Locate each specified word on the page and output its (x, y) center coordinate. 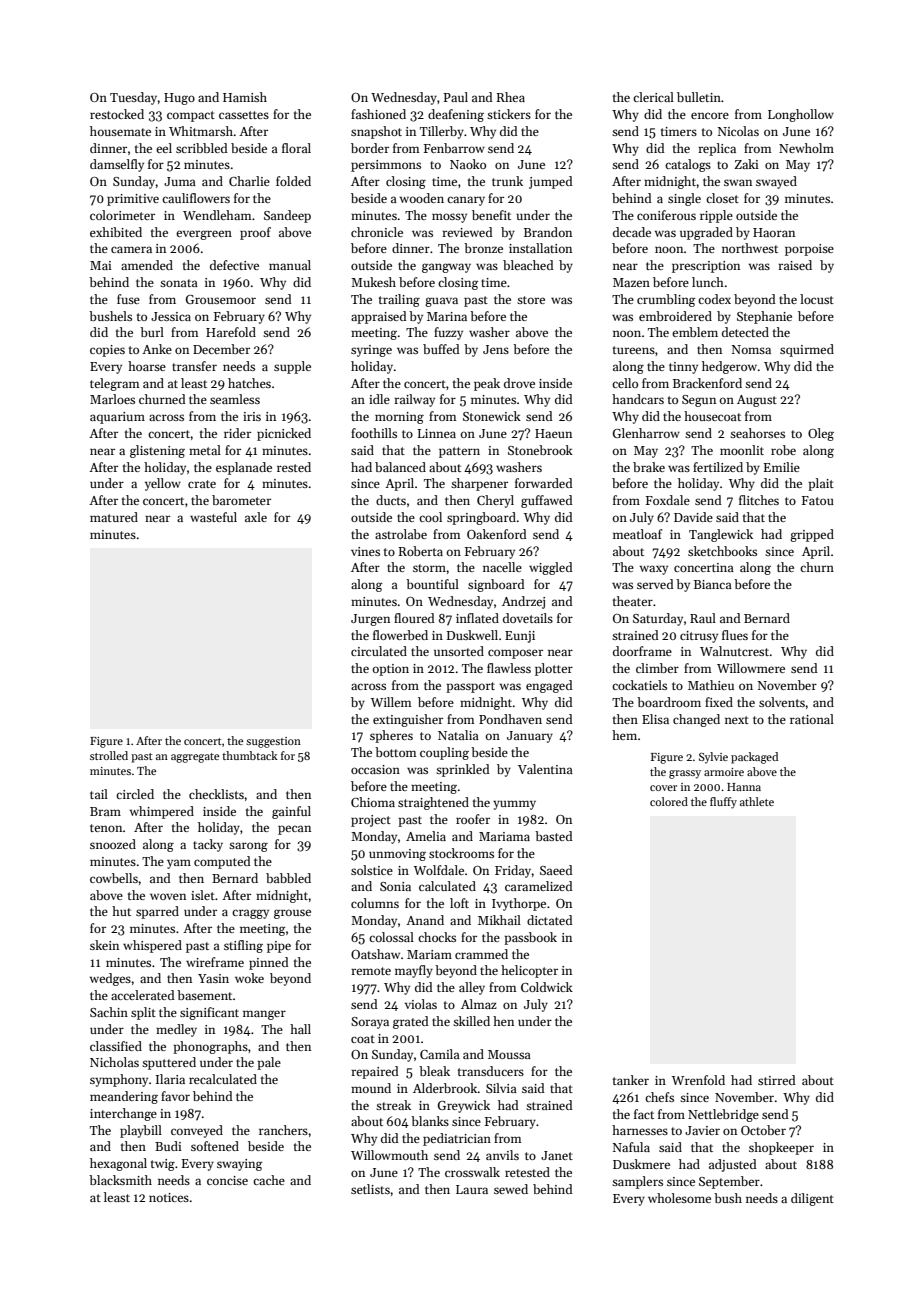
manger (264, 1015)
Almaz (479, 1004)
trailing (399, 300)
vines (365, 551)
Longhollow (801, 115)
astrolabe (401, 534)
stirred (777, 1080)
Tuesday (134, 98)
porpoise (809, 250)
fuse (128, 299)
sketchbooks (722, 551)
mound (371, 1088)
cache (269, 1180)
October (763, 1130)
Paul (455, 97)
